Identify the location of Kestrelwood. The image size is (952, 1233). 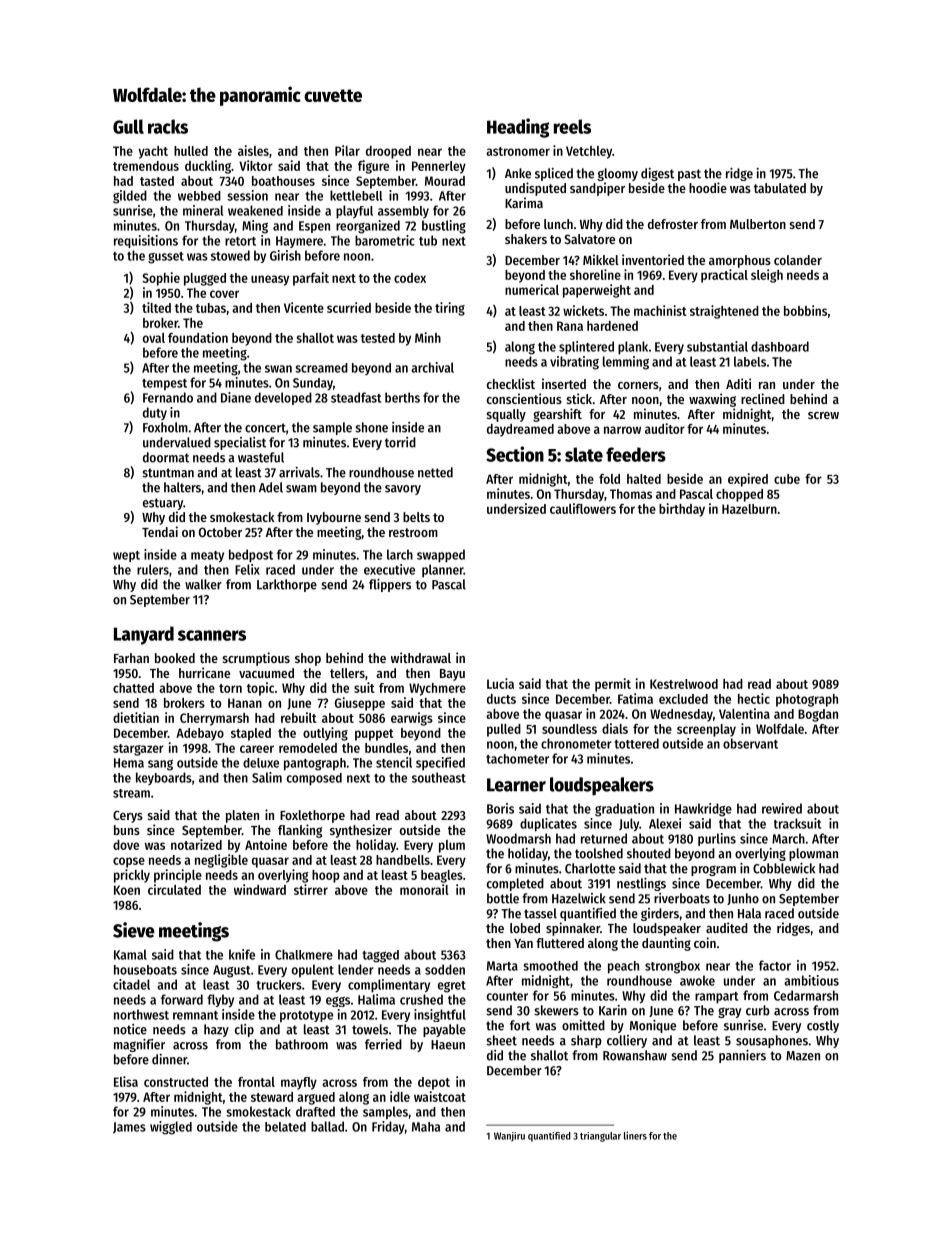
(684, 684).
